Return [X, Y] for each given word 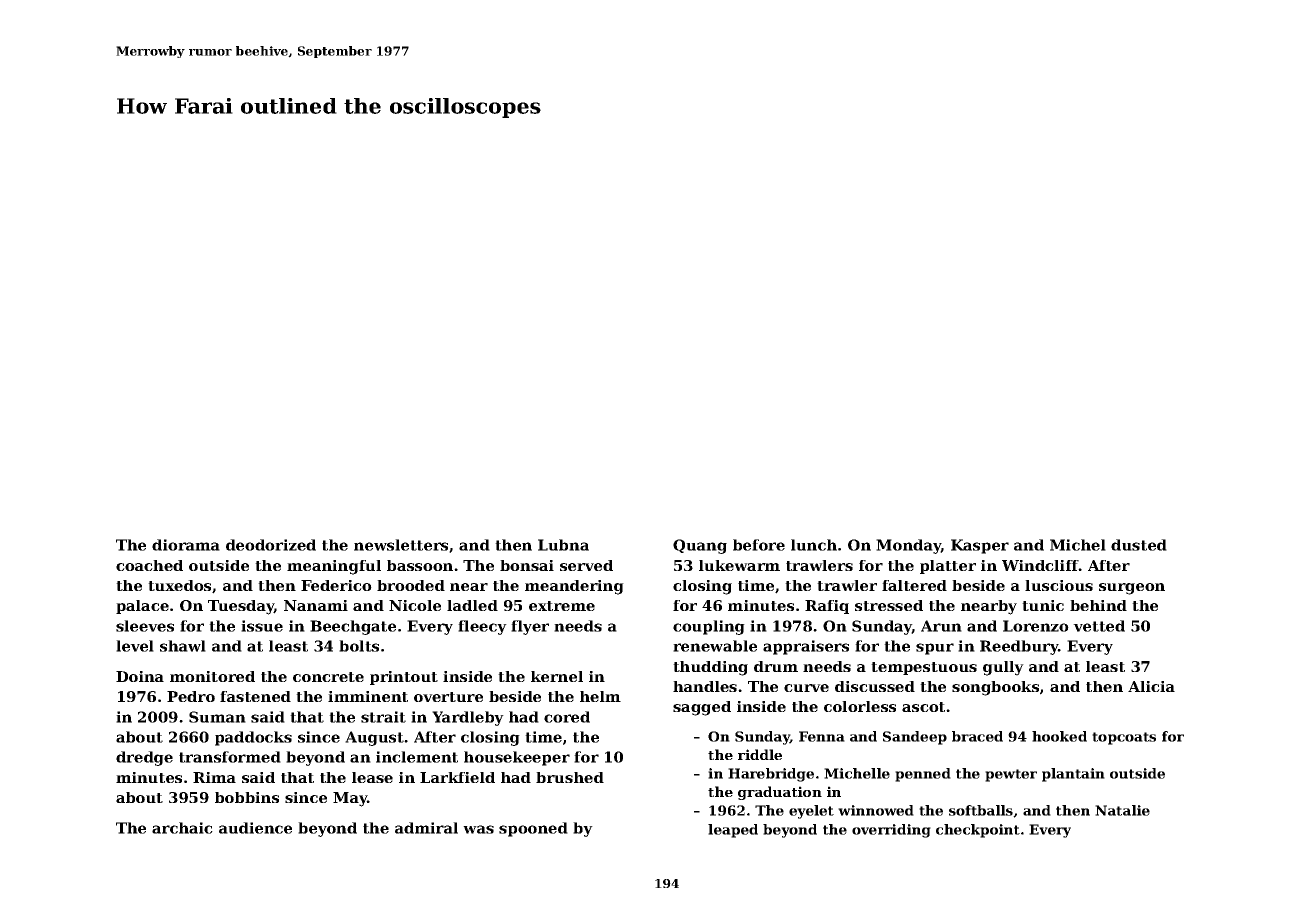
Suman [217, 717]
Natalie [1122, 810]
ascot [923, 707]
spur [935, 649]
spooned [533, 829]
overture [448, 697]
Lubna [563, 545]
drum [776, 666]
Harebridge [771, 775]
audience [255, 828]
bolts [359, 646]
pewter [1011, 775]
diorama [186, 545]
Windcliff [1040, 565]
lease [372, 777]
